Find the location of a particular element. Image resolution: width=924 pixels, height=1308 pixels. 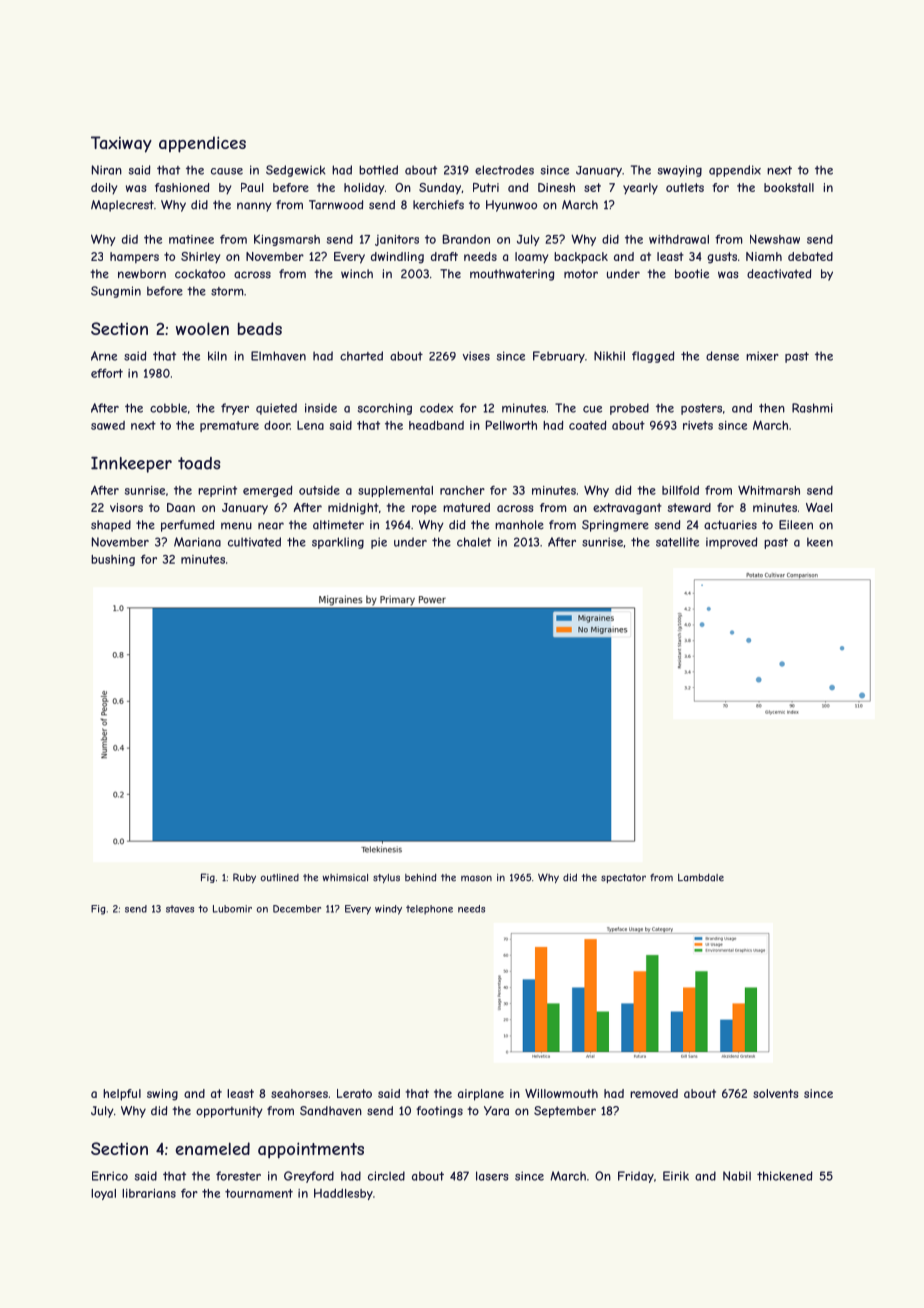

seahorses is located at coordinates (299, 1093).
